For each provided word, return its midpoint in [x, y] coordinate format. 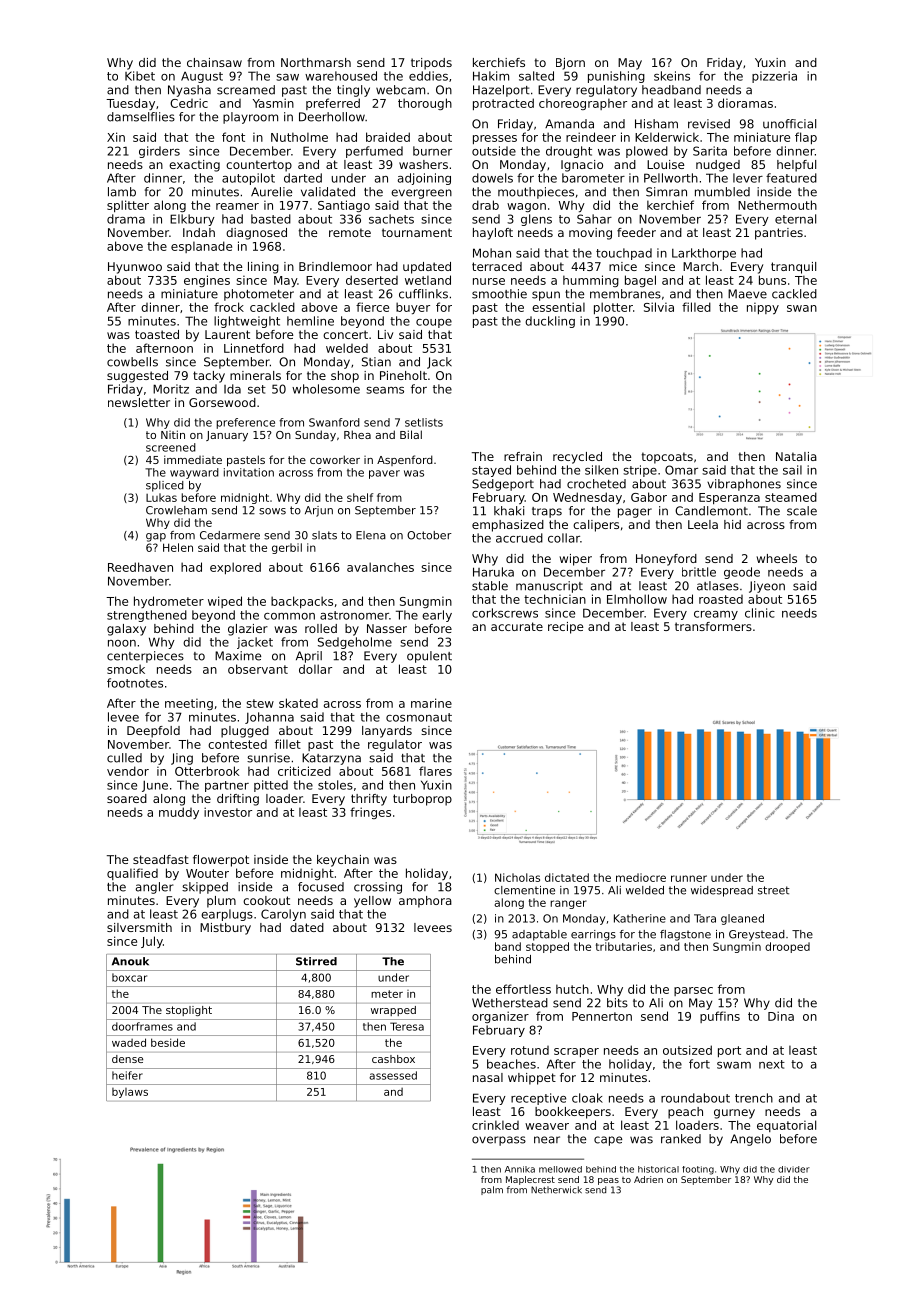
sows [272, 511]
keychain [343, 861]
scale [802, 511]
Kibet [140, 76]
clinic [760, 613]
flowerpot [221, 861]
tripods [431, 64]
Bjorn [570, 64]
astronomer [354, 615]
